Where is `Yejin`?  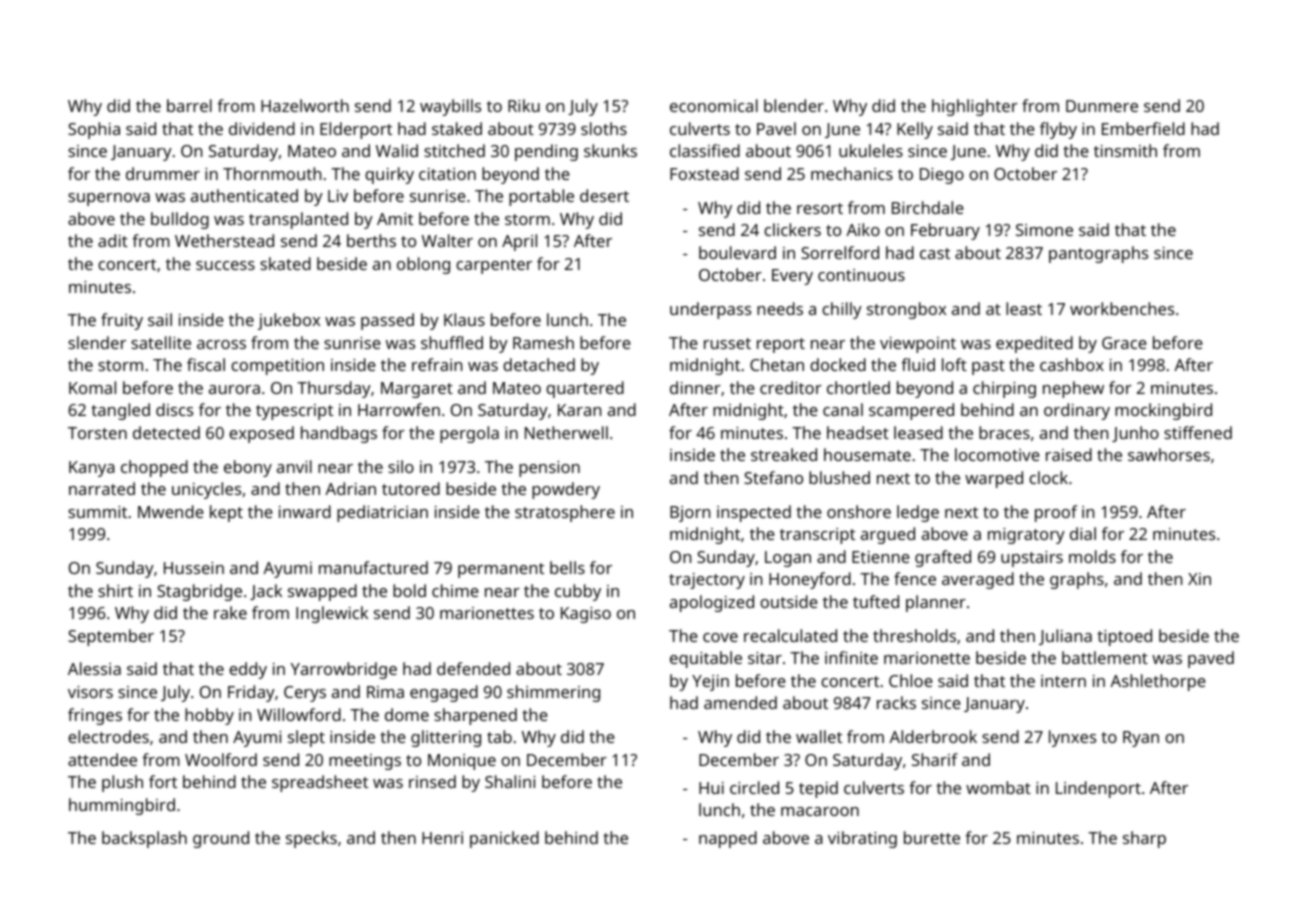
Yejin is located at coordinates (710, 683).
